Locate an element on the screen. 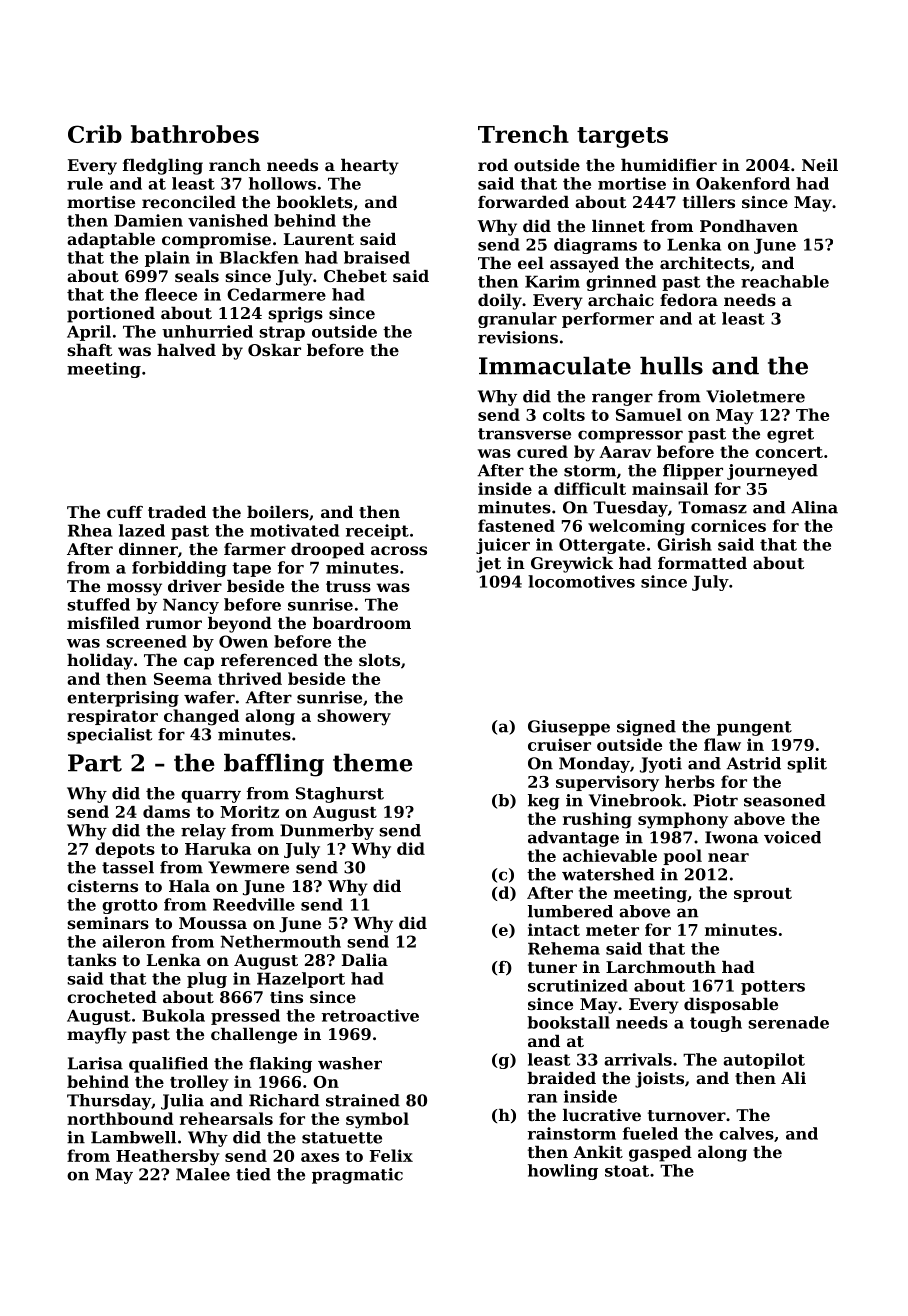 Image resolution: width=908 pixels, height=1316 pixels. Lambwell is located at coordinates (133, 1137).
